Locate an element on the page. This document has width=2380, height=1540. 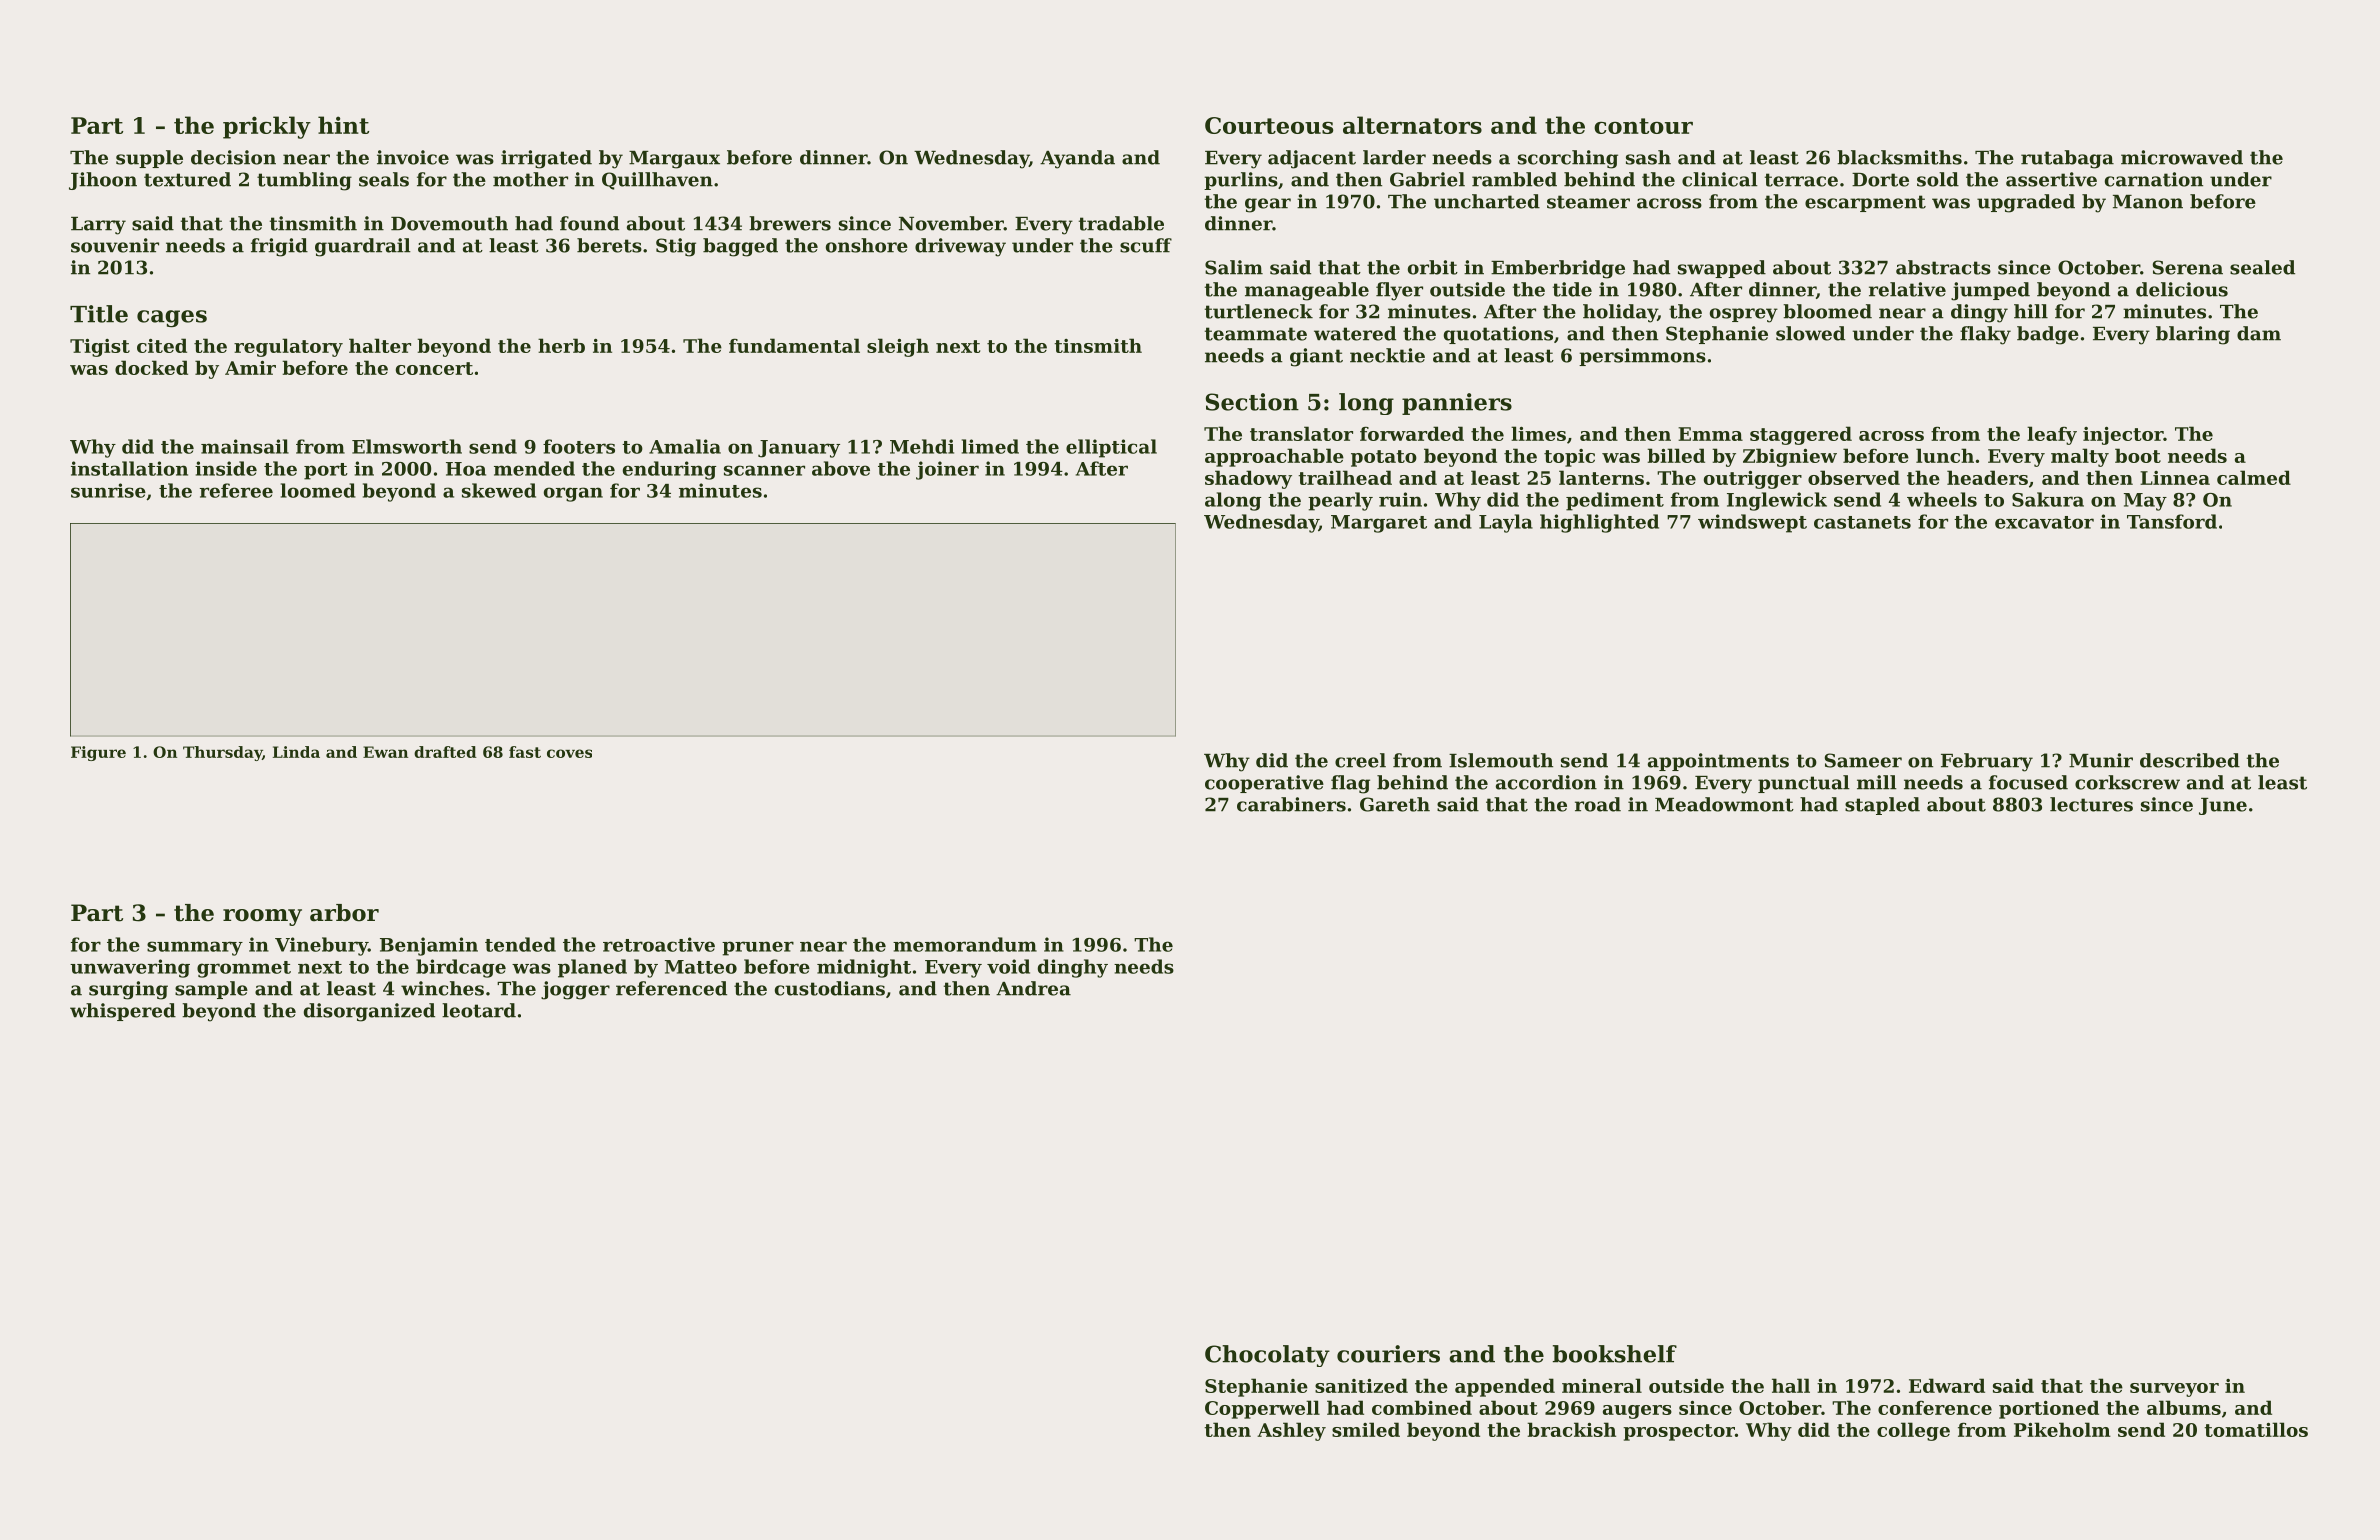
malty is located at coordinates (2080, 457).
